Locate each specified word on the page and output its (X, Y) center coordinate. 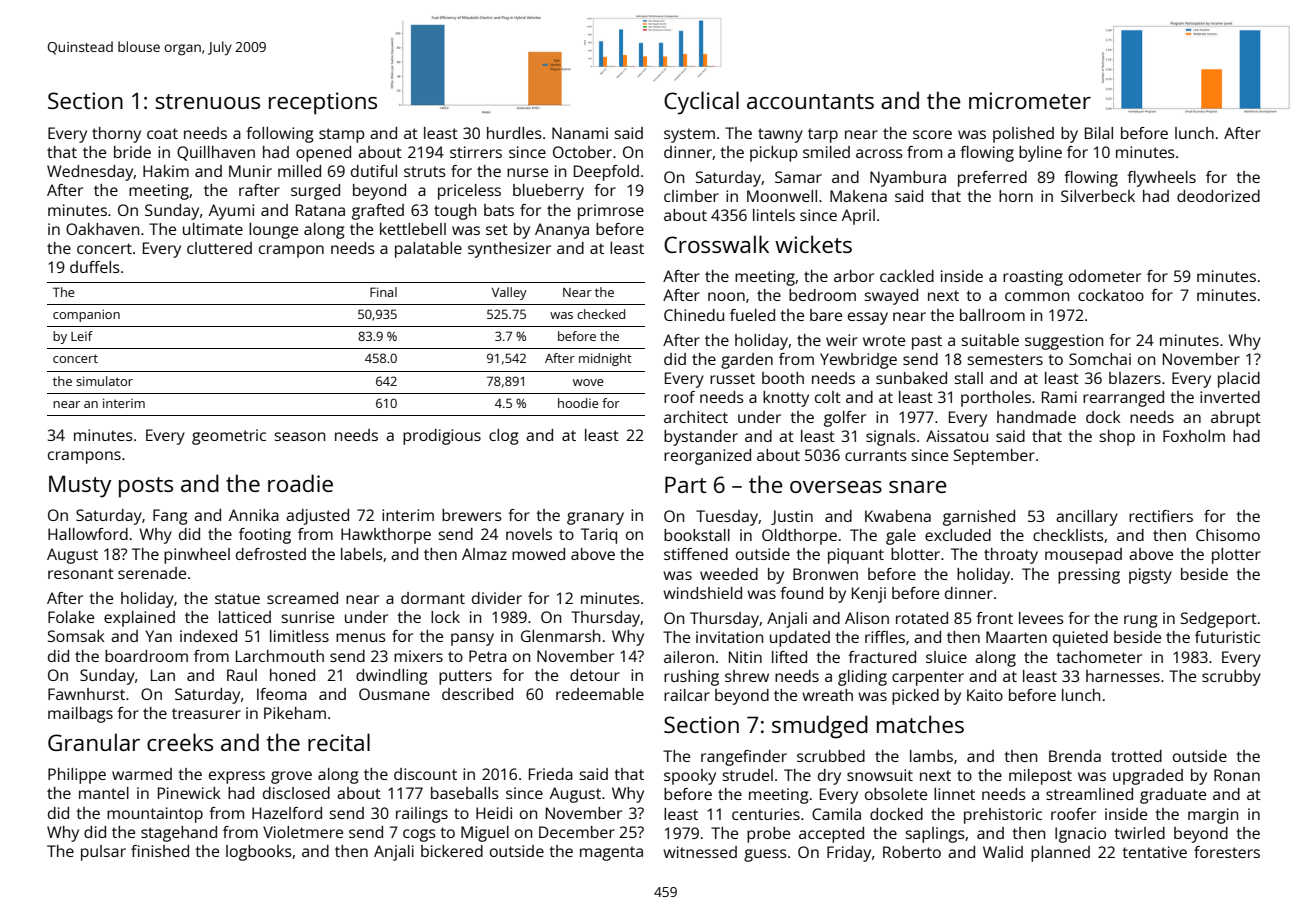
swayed (891, 297)
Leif (82, 336)
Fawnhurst (86, 694)
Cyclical (701, 103)
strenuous (207, 101)
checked (601, 314)
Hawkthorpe (386, 536)
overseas (836, 487)
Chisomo (1228, 535)
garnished (979, 518)
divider (497, 598)
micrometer (1030, 100)
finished (160, 851)
